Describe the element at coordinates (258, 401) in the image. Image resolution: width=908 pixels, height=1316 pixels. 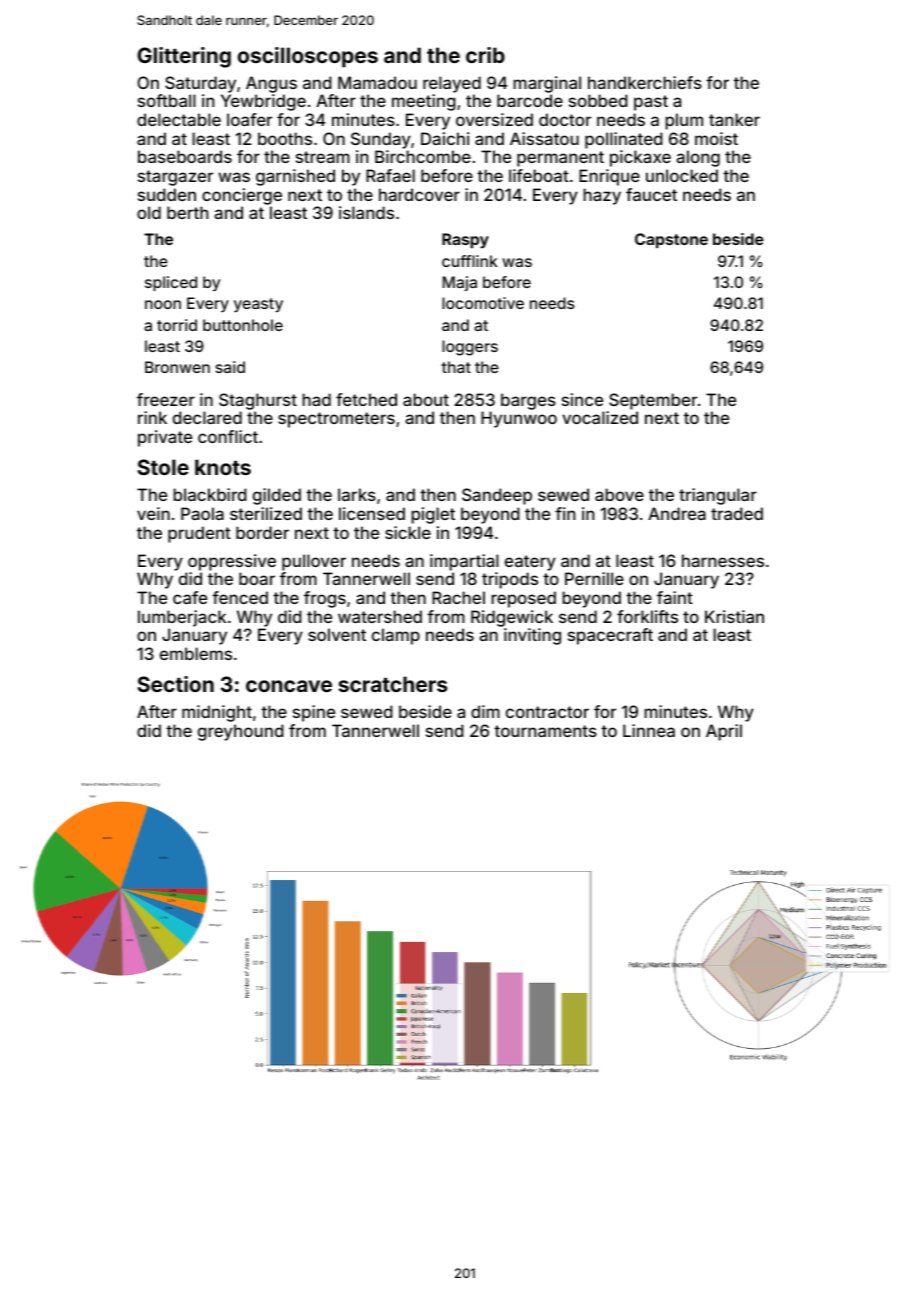
I see `Staghurst` at that location.
